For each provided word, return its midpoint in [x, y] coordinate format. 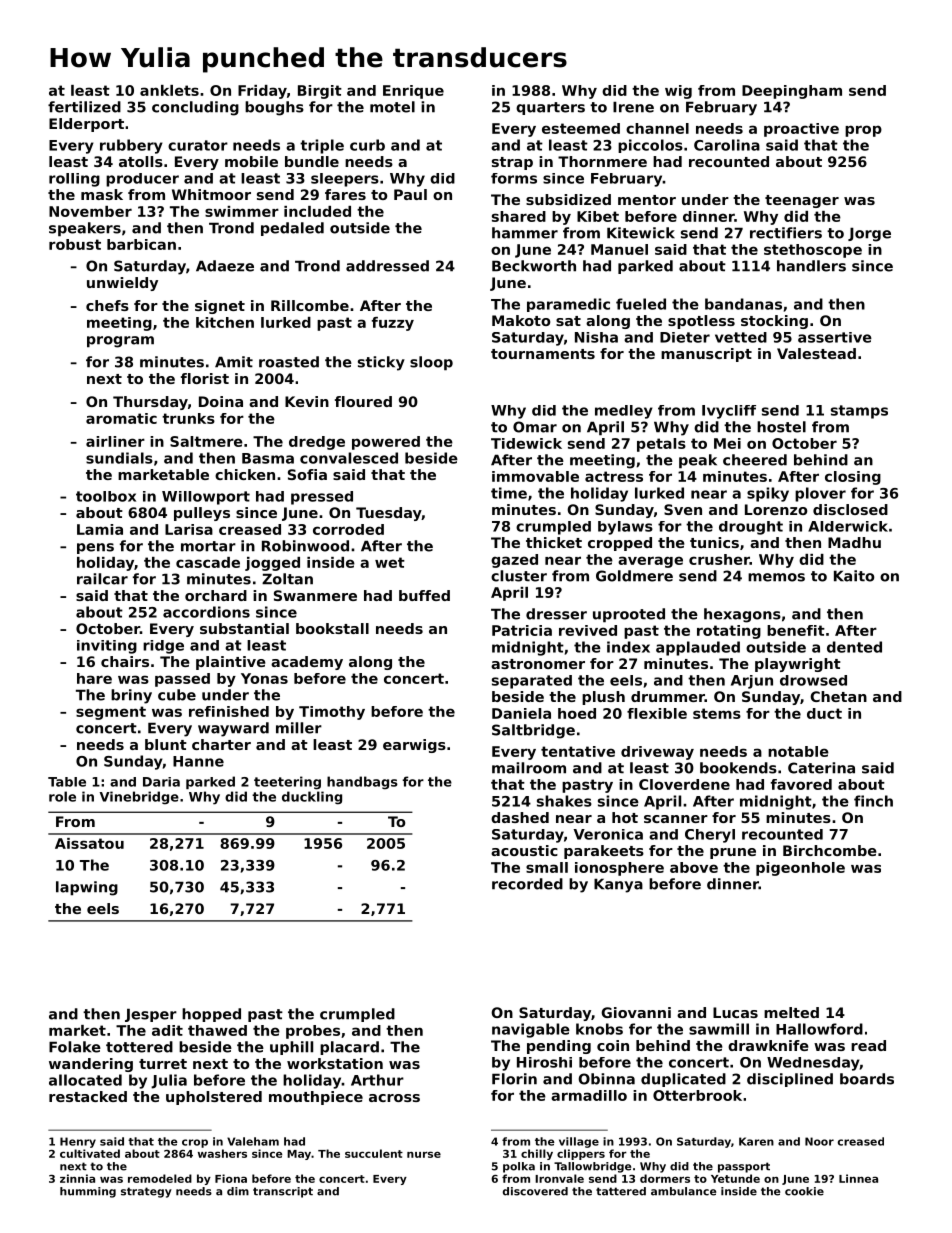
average [650, 562]
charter [221, 744]
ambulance [683, 1191]
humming [88, 1192]
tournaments [543, 354]
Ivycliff [729, 412]
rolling [74, 180]
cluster [519, 576]
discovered [535, 1191]
